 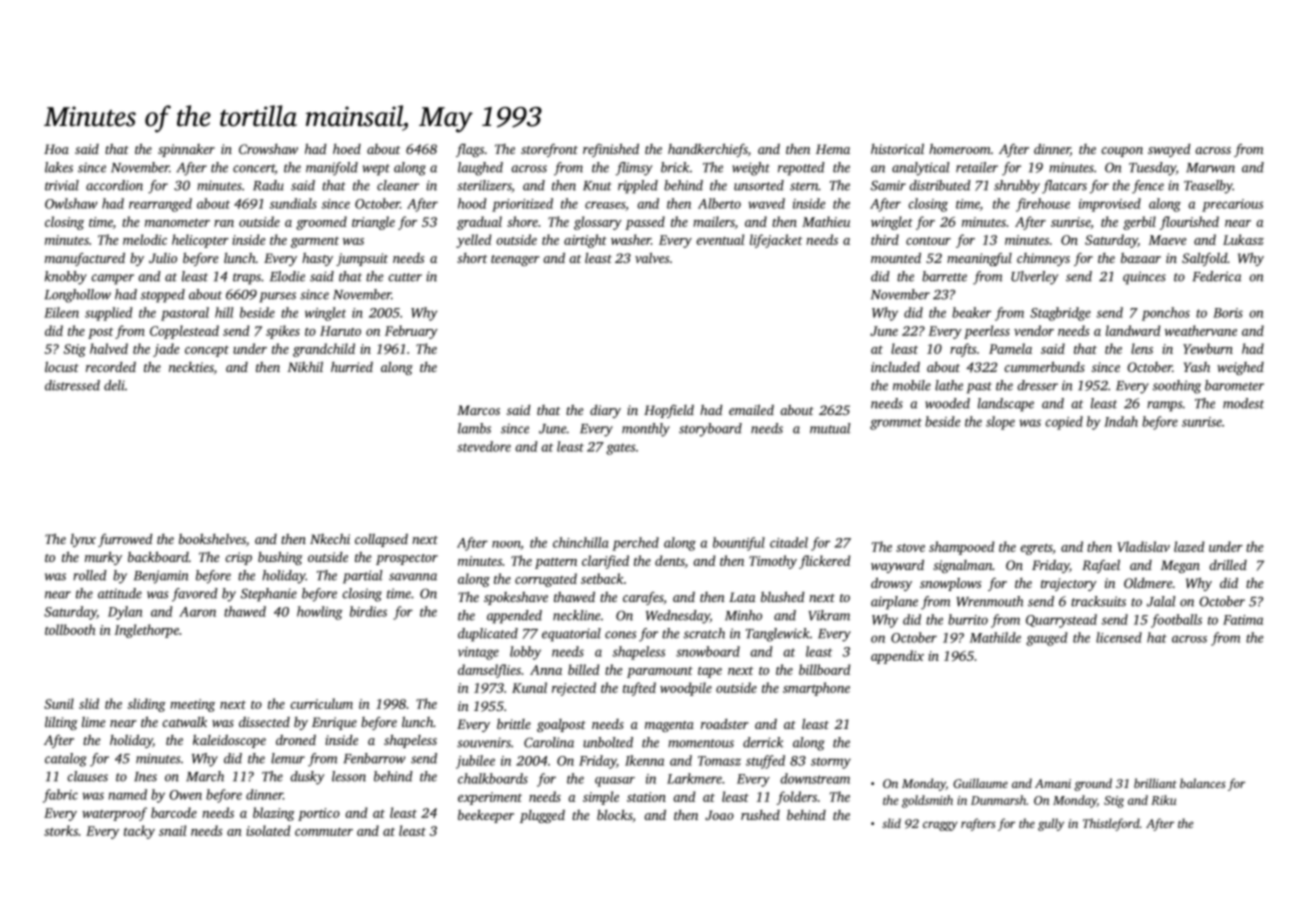 What do you see at coordinates (708, 150) in the document?
I see `handkerchiefs` at bounding box center [708, 150].
